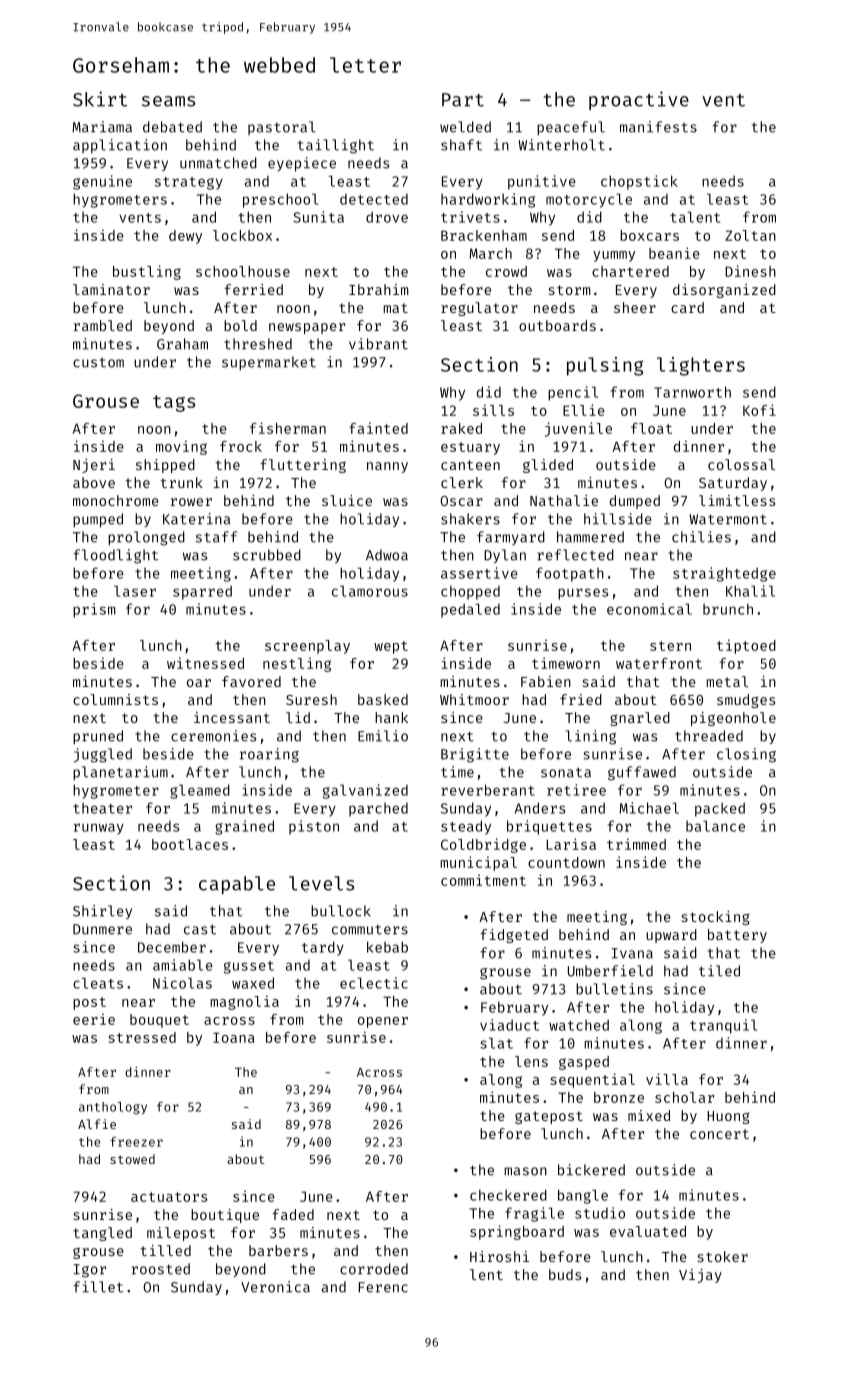 The width and height of the screenshot is (849, 1400). What do you see at coordinates (383, 1022) in the screenshot?
I see `opener` at bounding box center [383, 1022].
